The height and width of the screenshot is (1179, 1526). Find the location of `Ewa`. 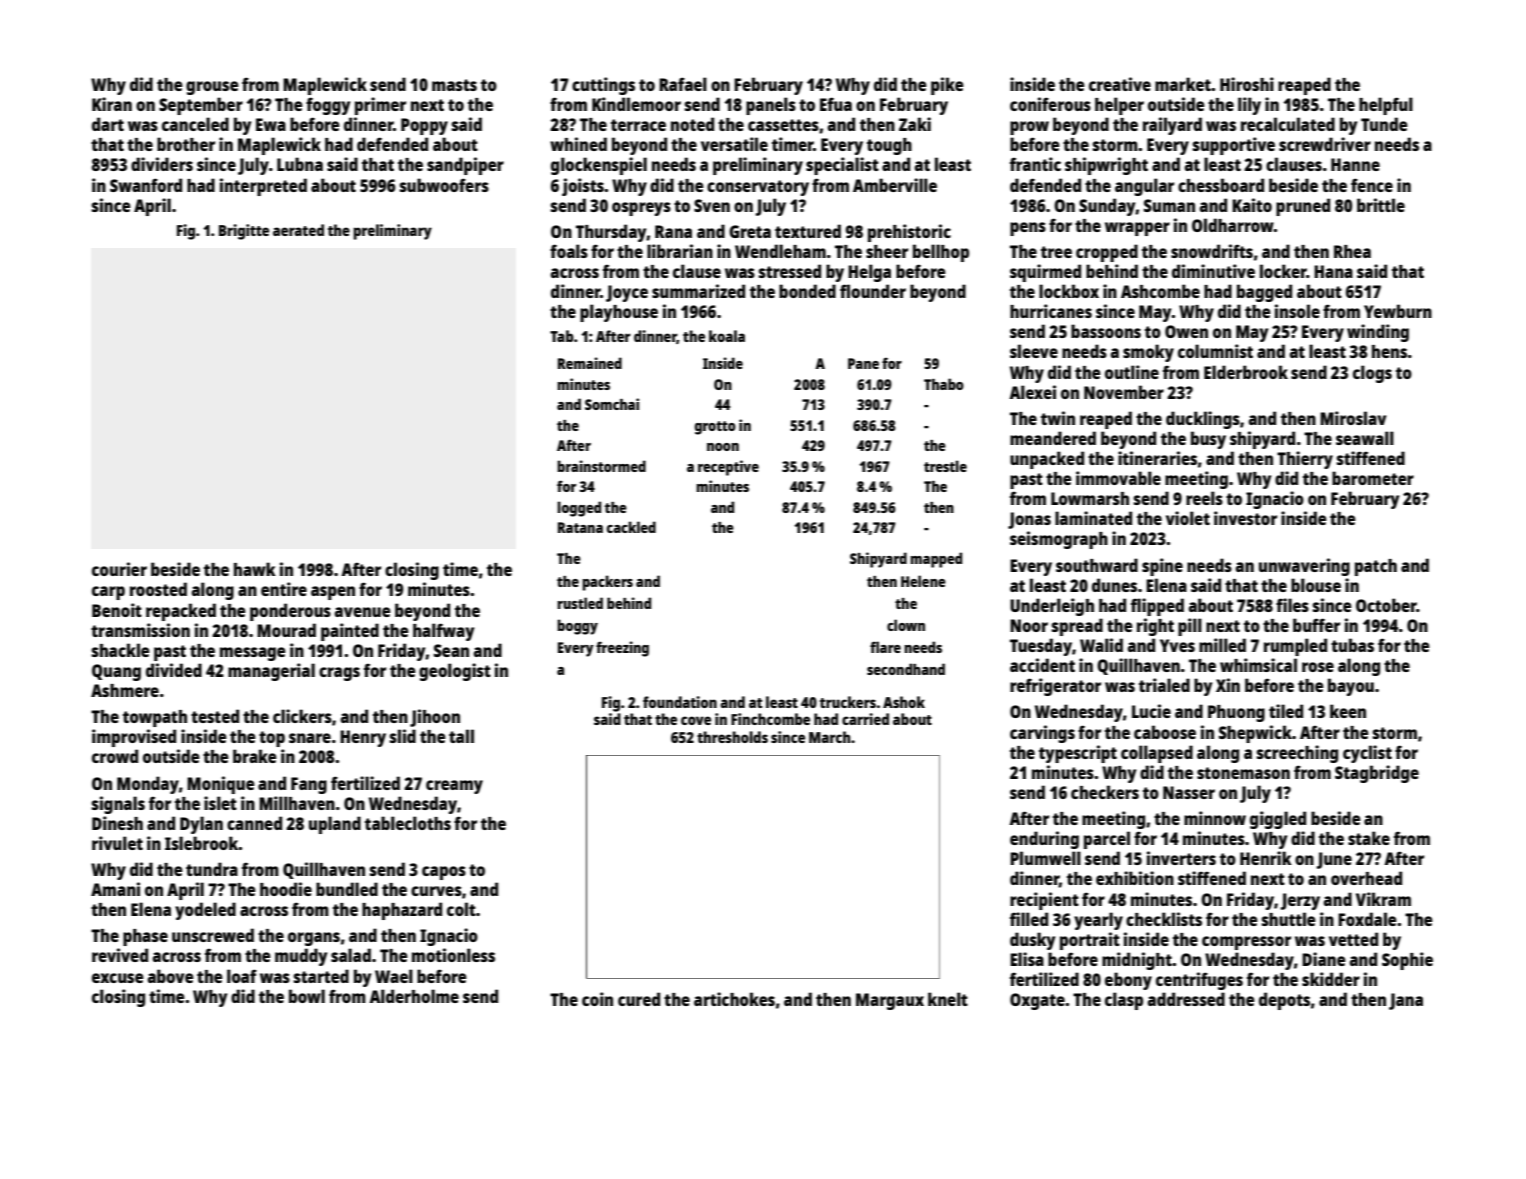

Ewa is located at coordinates (271, 124).
